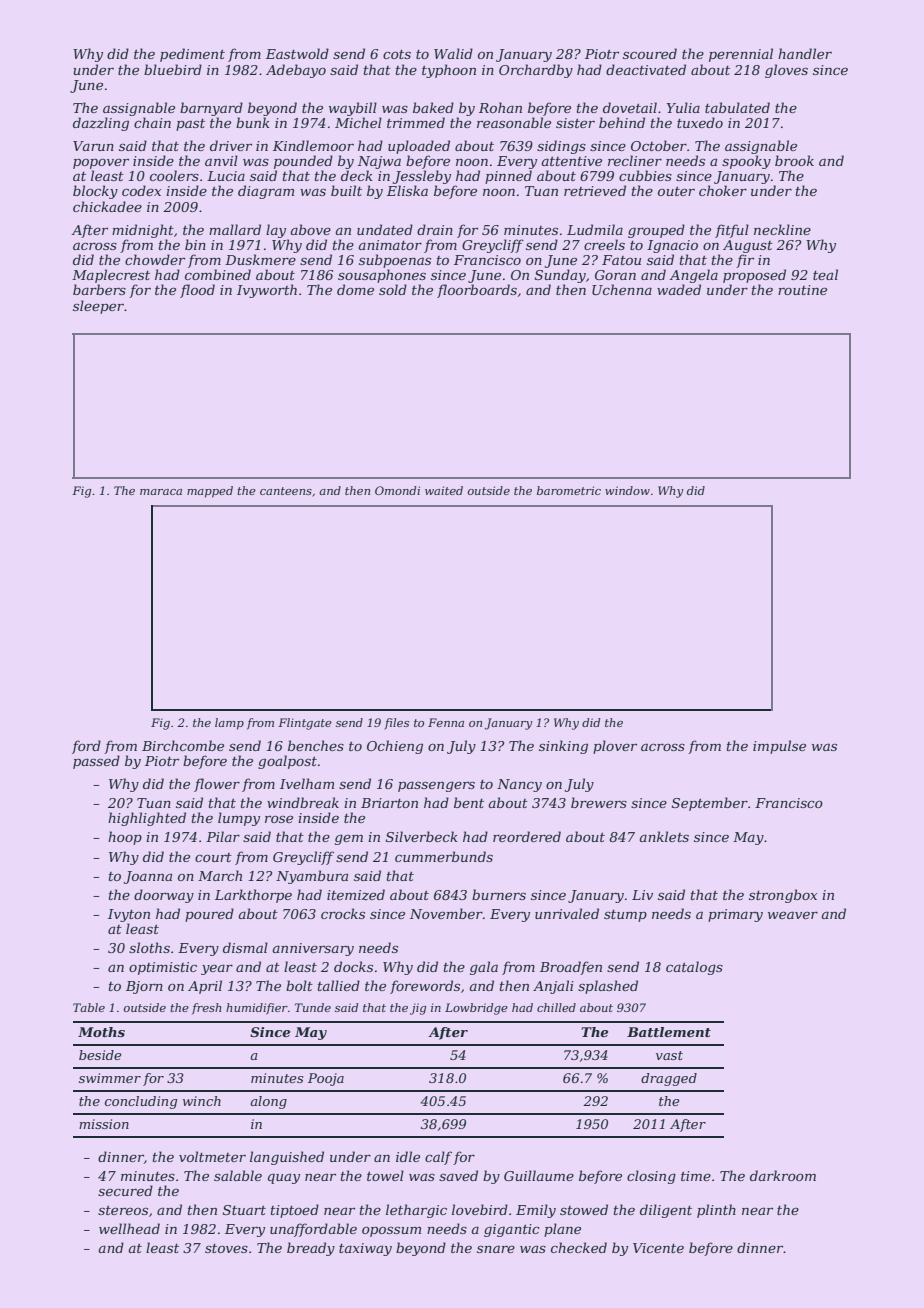  I want to click on dismal, so click(245, 947).
